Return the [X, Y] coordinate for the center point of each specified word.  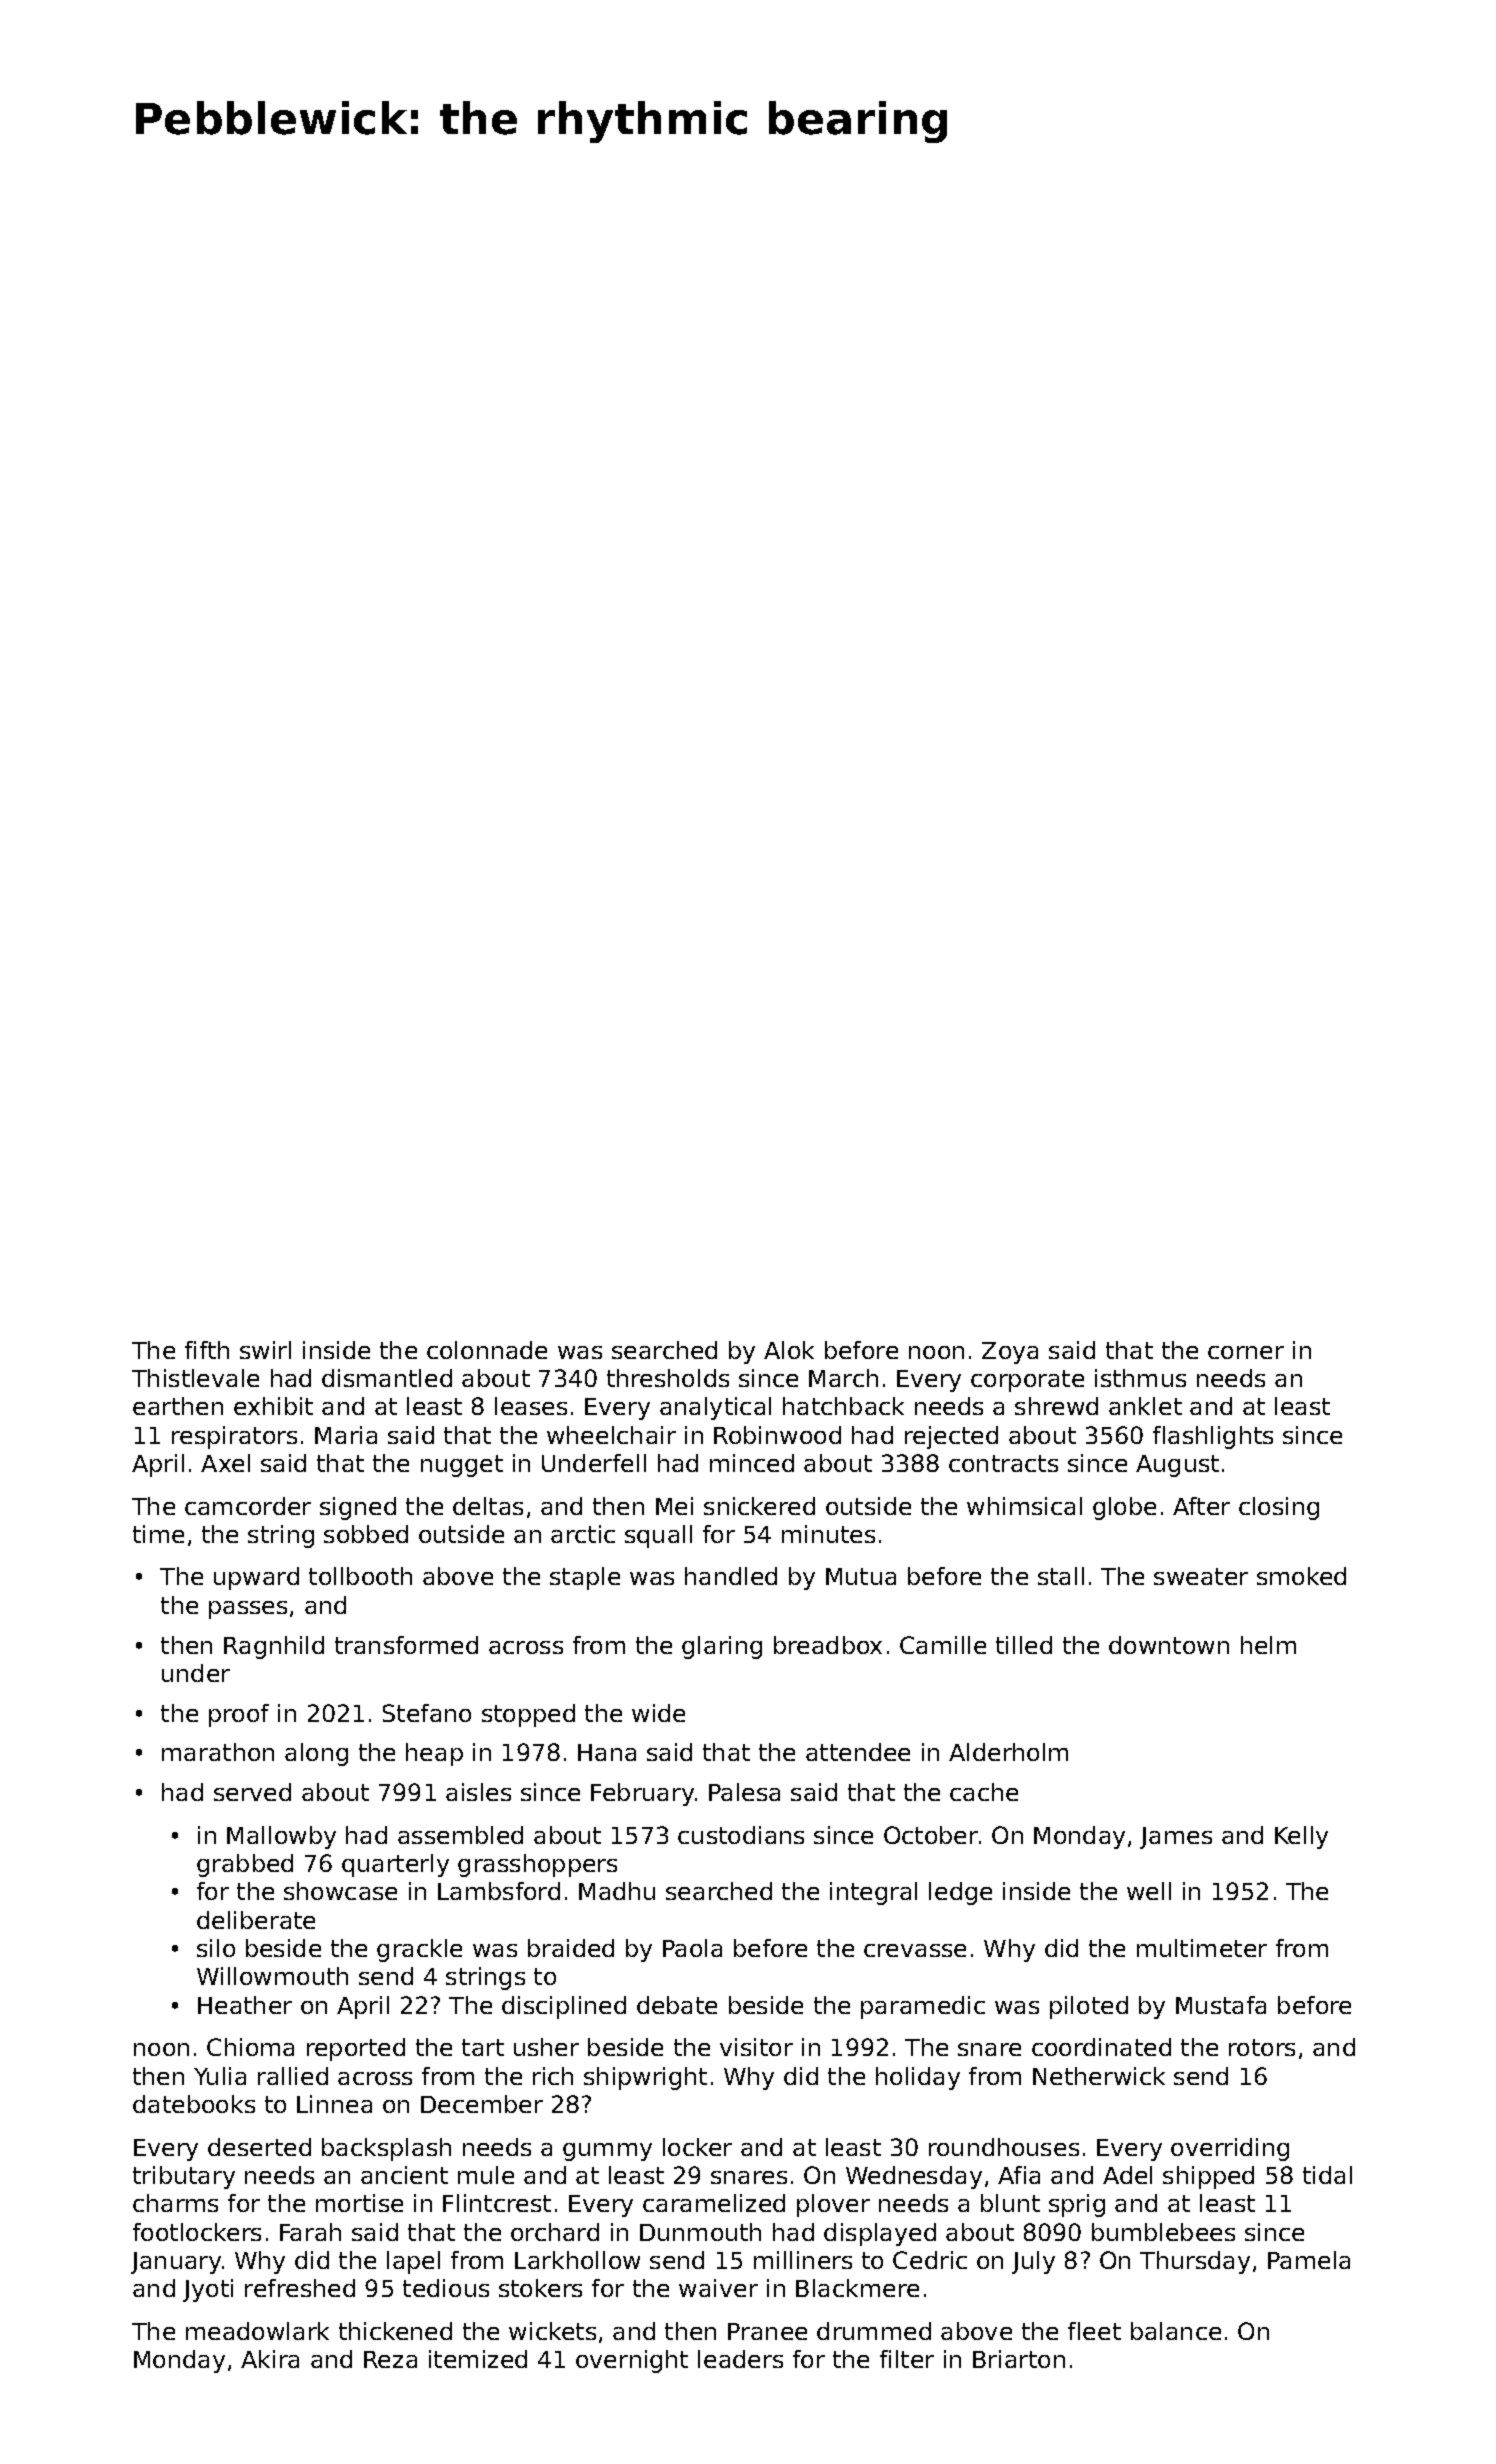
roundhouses [1004, 2147]
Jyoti [208, 2290]
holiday [918, 2078]
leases [531, 1406]
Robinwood [777, 1435]
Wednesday [914, 2177]
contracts [1003, 1463]
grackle [419, 1950]
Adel [1127, 2175]
